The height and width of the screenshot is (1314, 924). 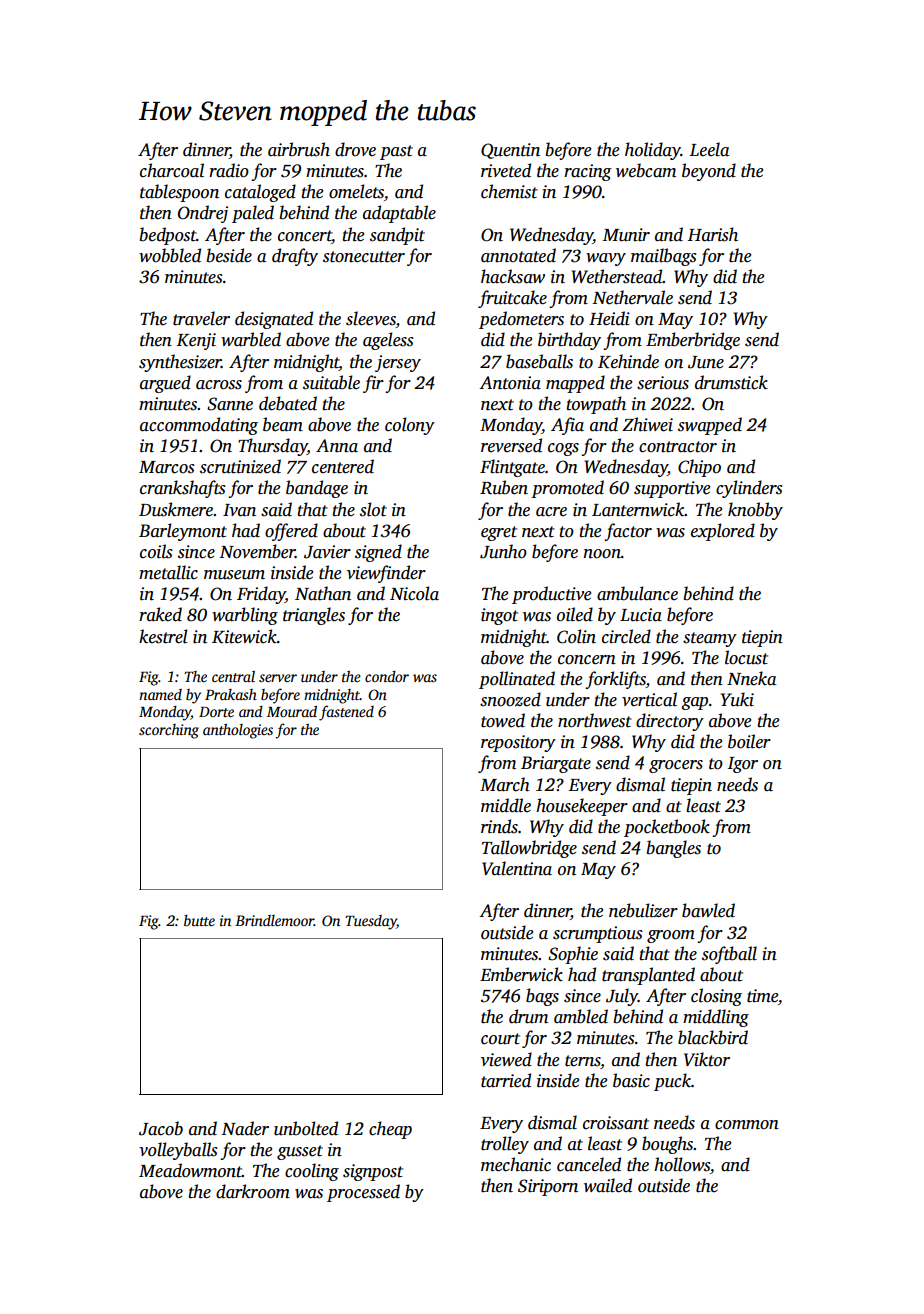 What do you see at coordinates (521, 974) in the screenshot?
I see `Emberwick` at bounding box center [521, 974].
